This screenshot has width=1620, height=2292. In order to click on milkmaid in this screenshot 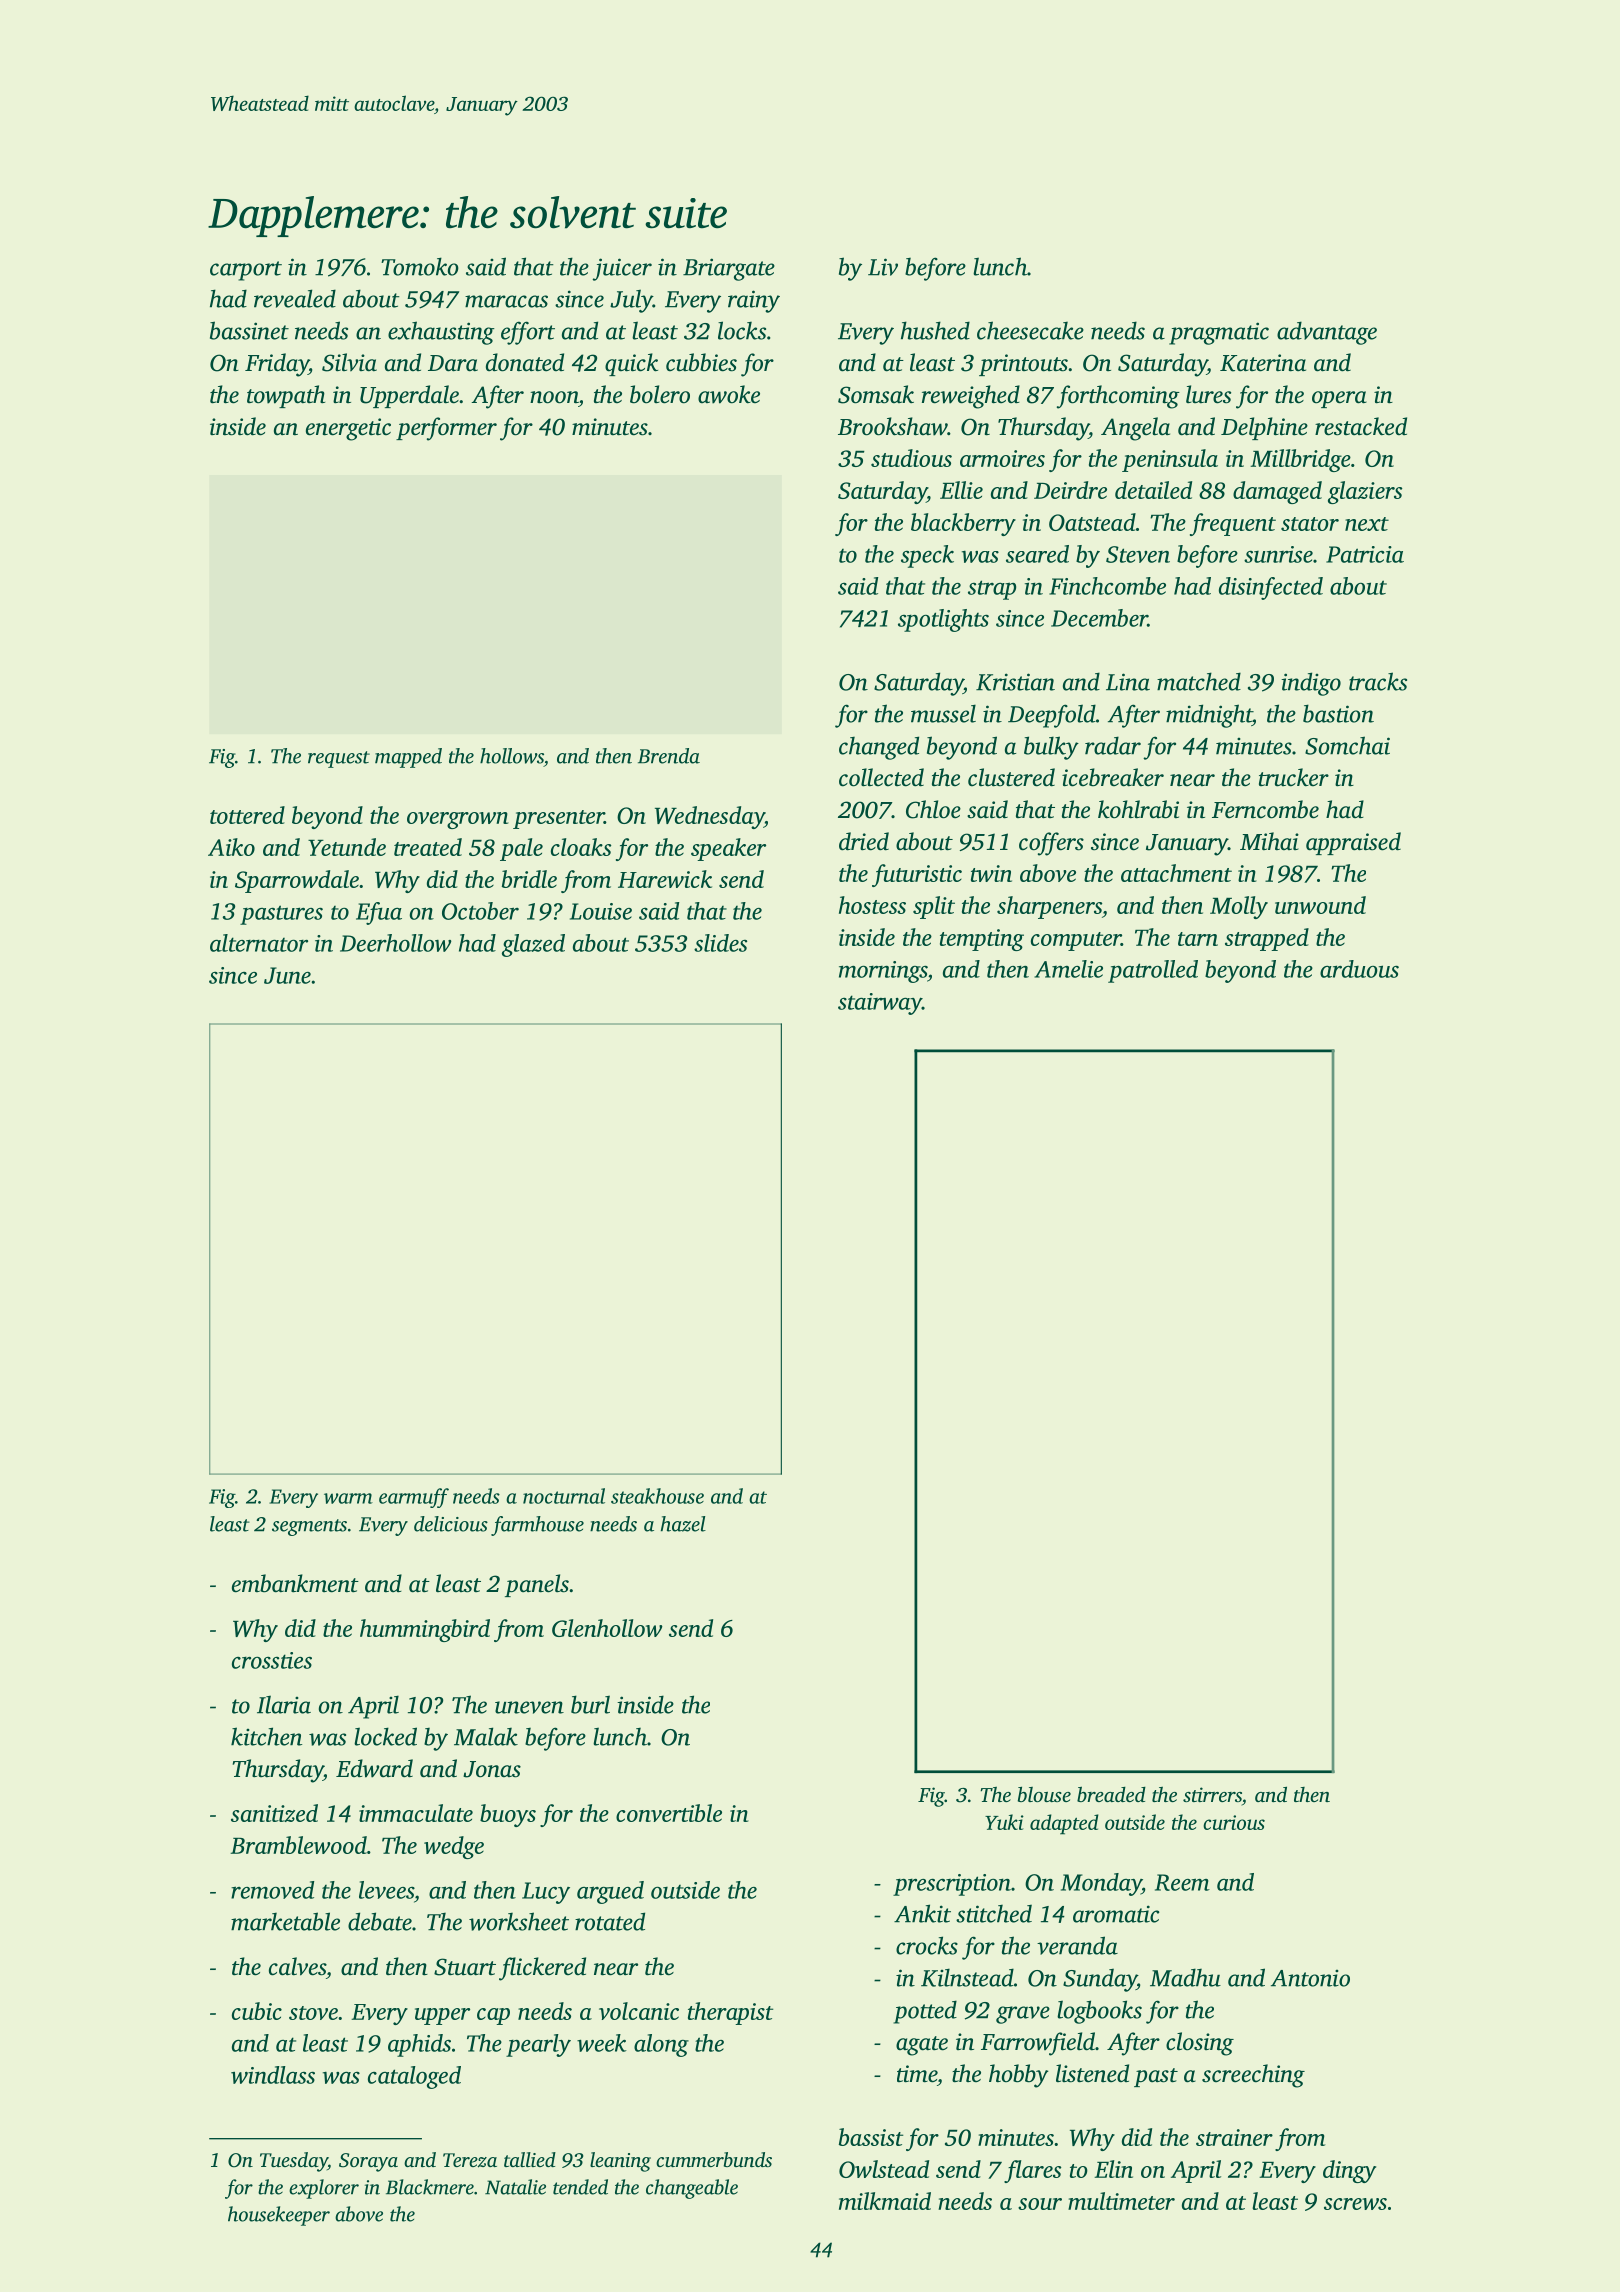, I will do `click(885, 2201)`.
